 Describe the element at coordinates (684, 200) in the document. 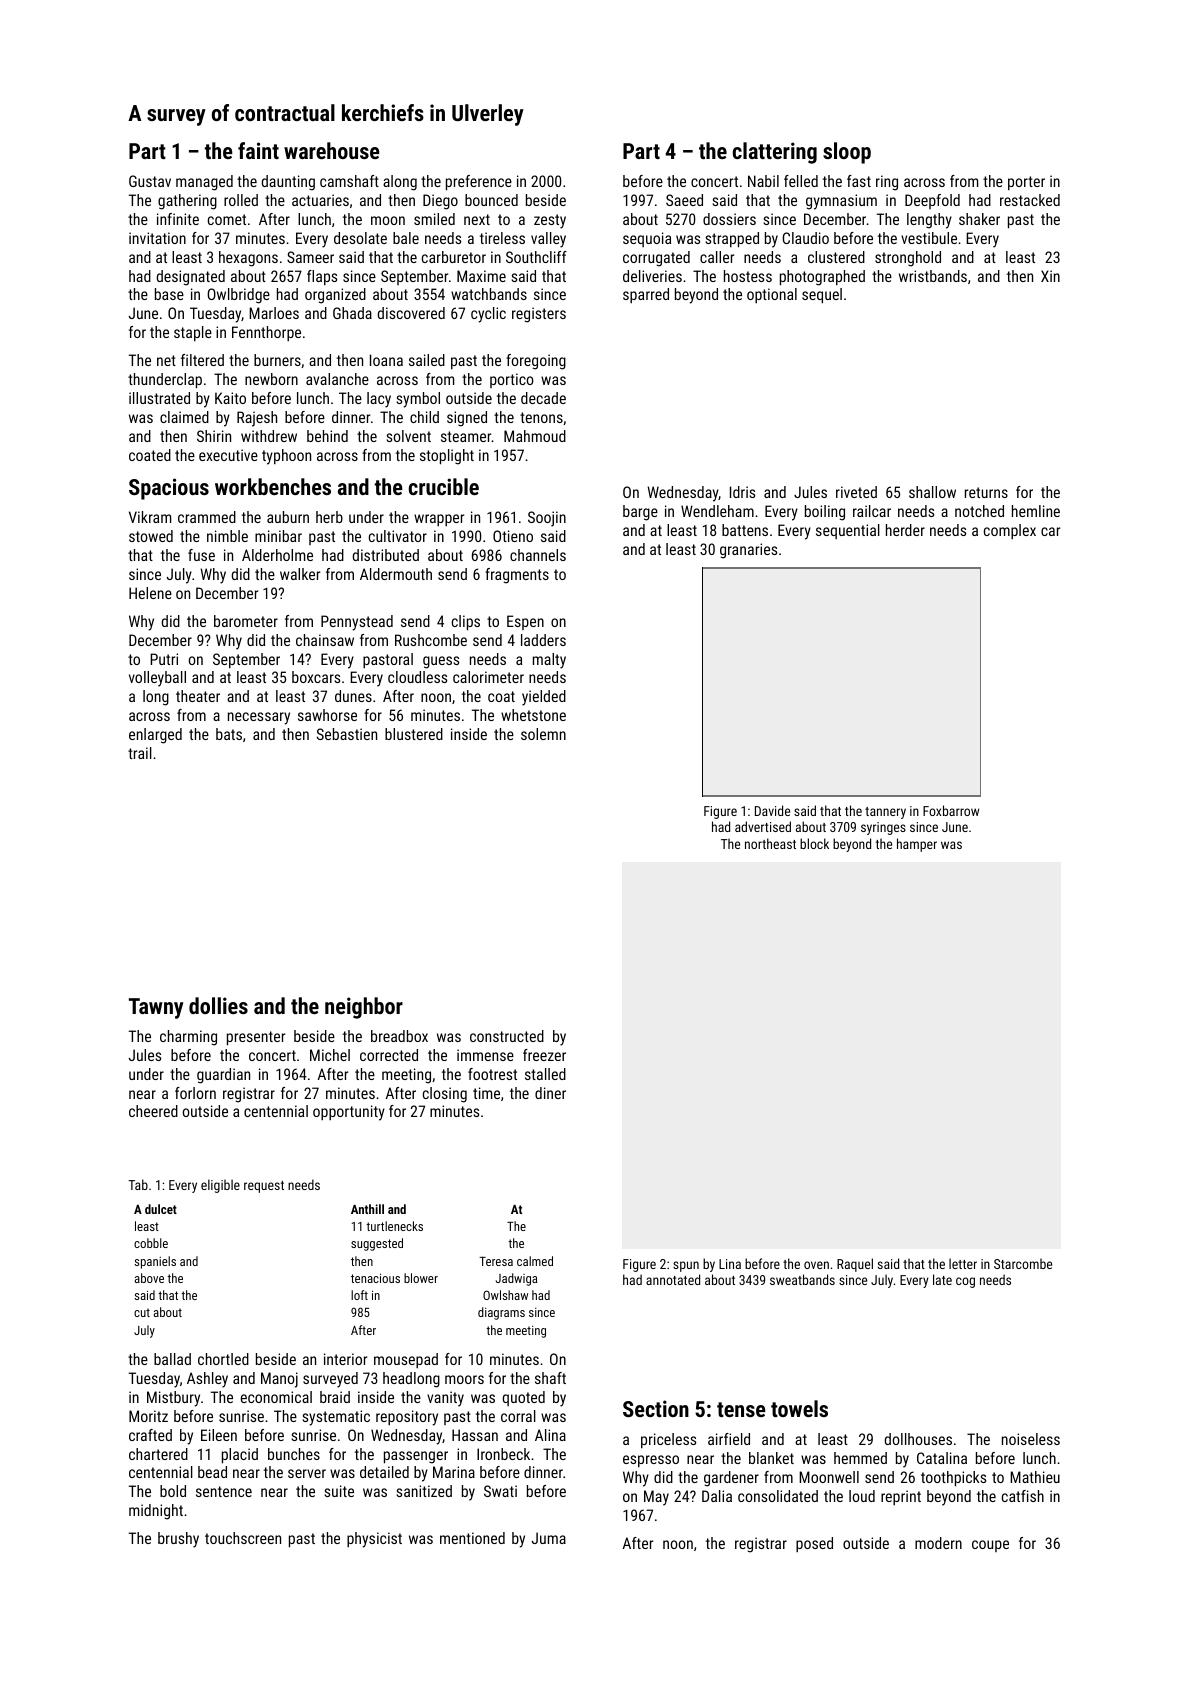

I see `Saeed` at that location.
